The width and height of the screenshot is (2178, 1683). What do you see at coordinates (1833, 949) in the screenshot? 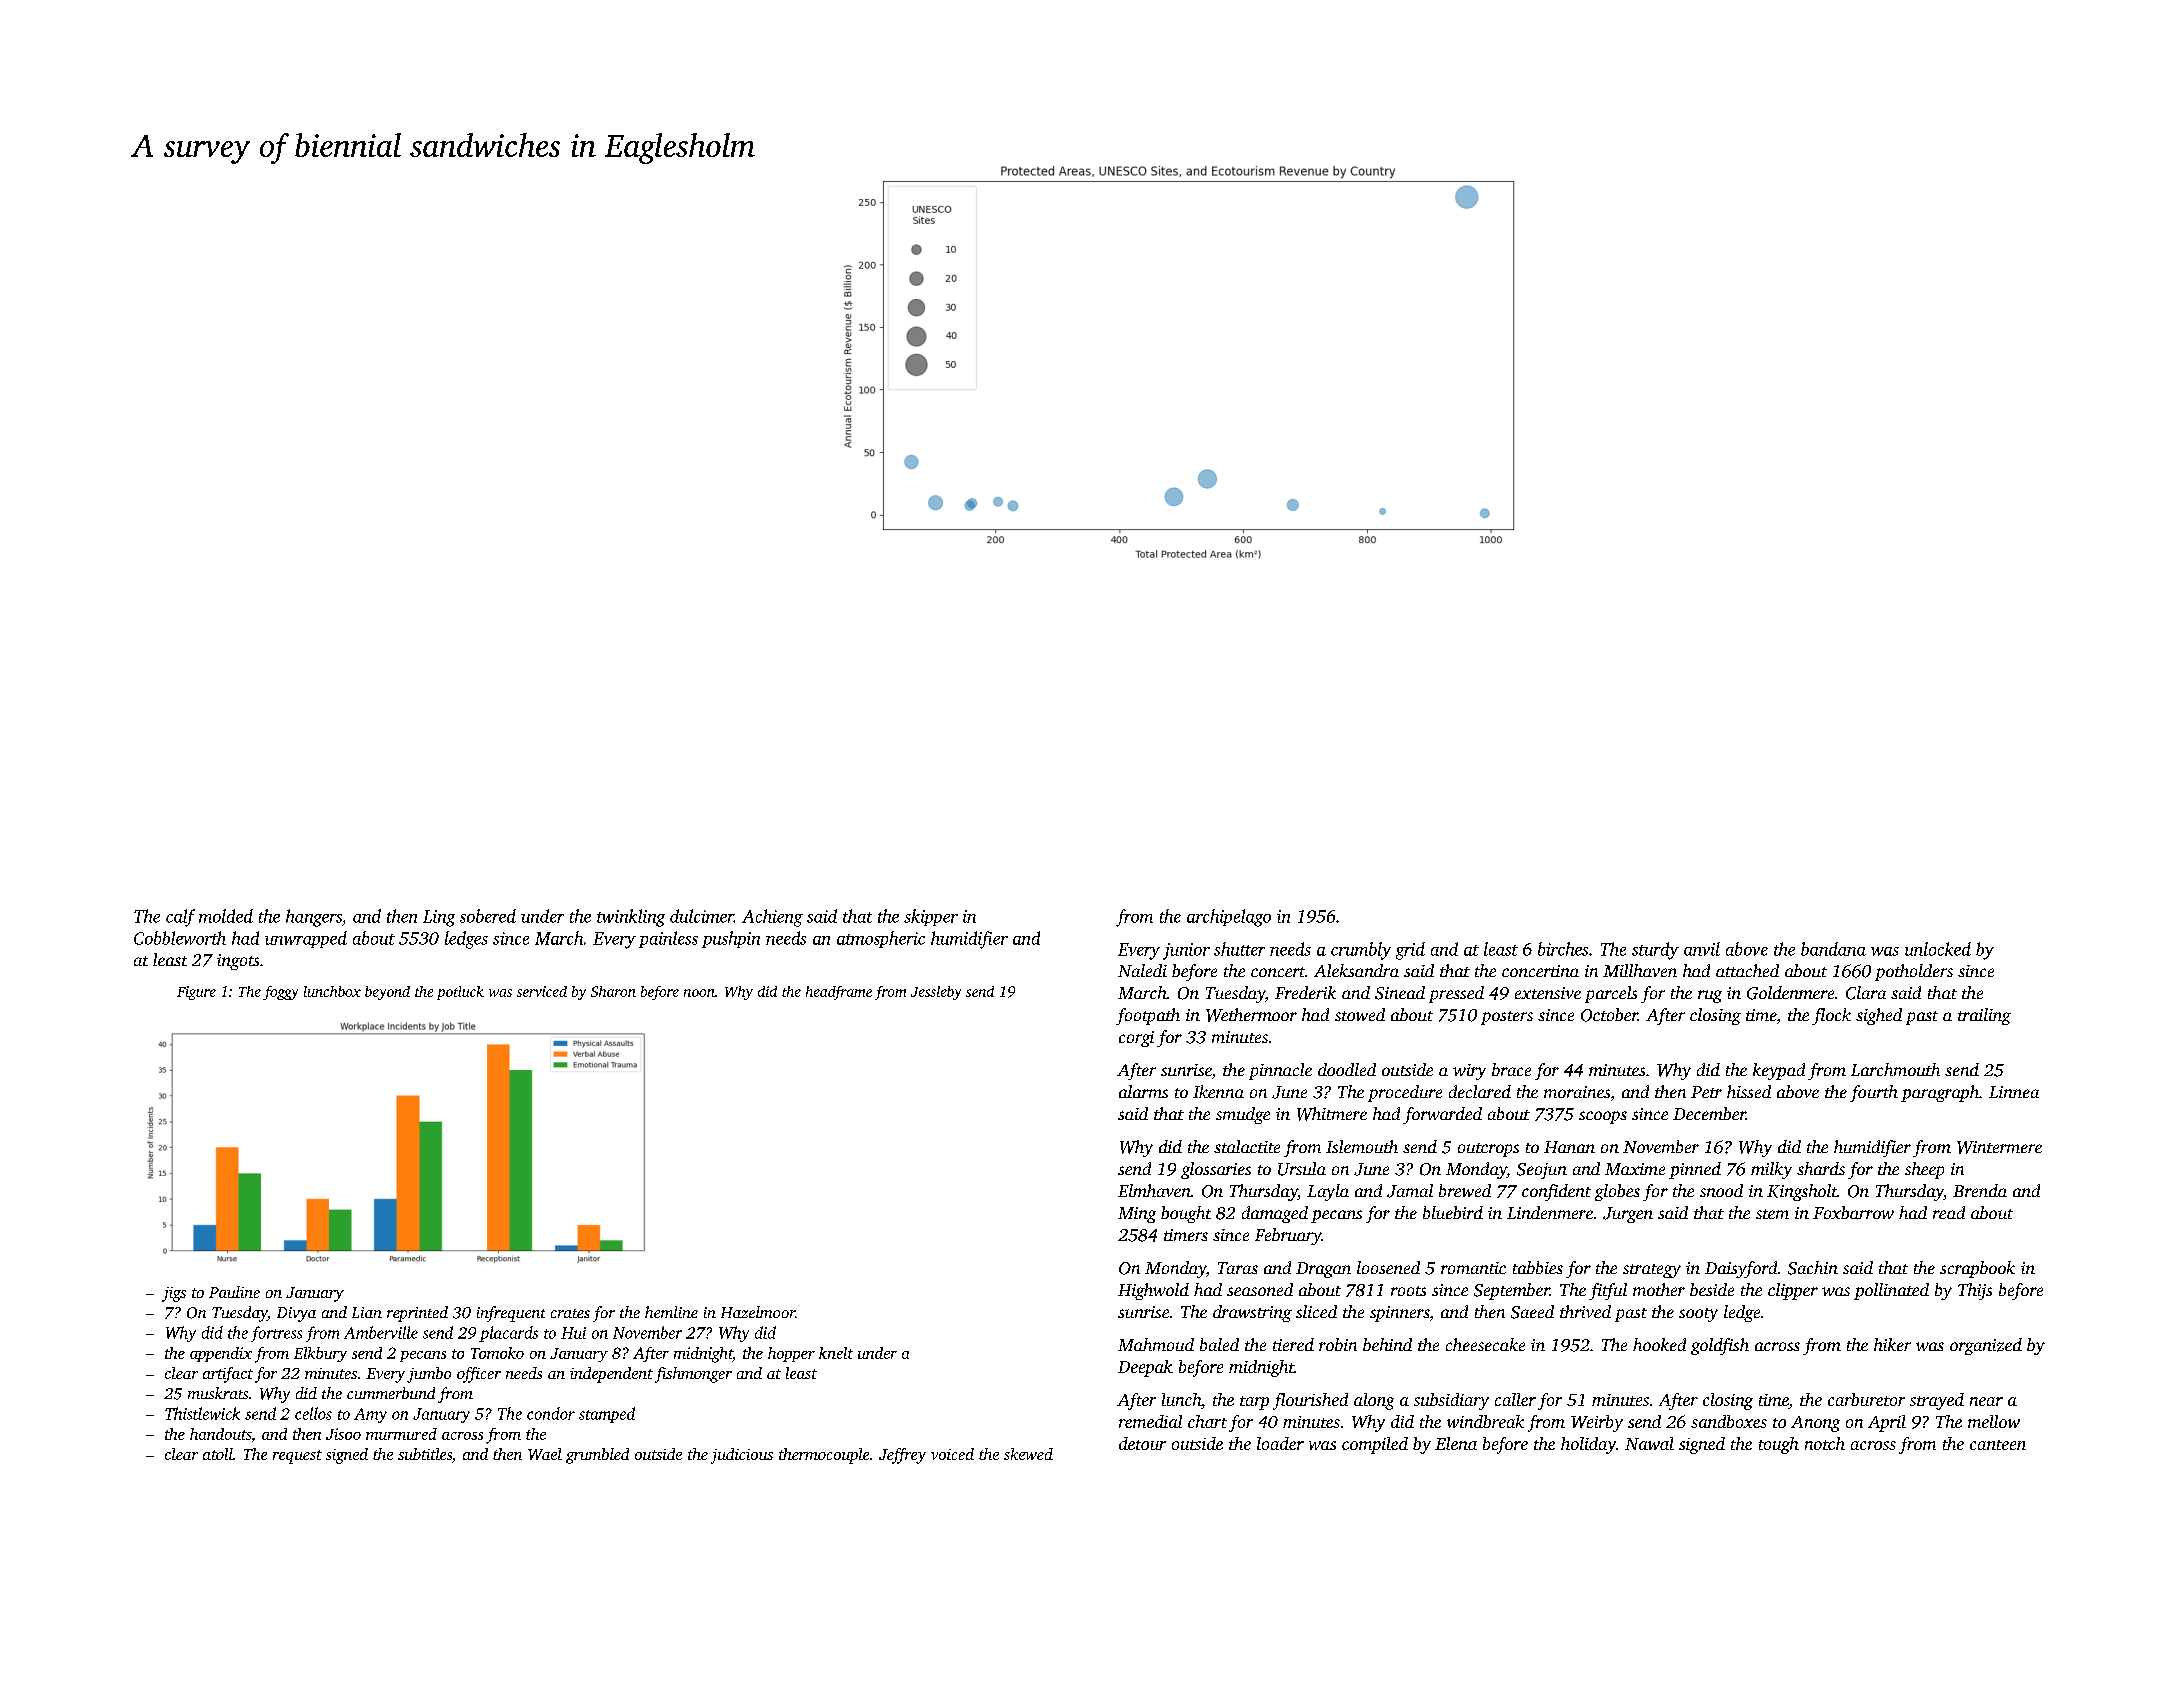
I see `bandana` at bounding box center [1833, 949].
